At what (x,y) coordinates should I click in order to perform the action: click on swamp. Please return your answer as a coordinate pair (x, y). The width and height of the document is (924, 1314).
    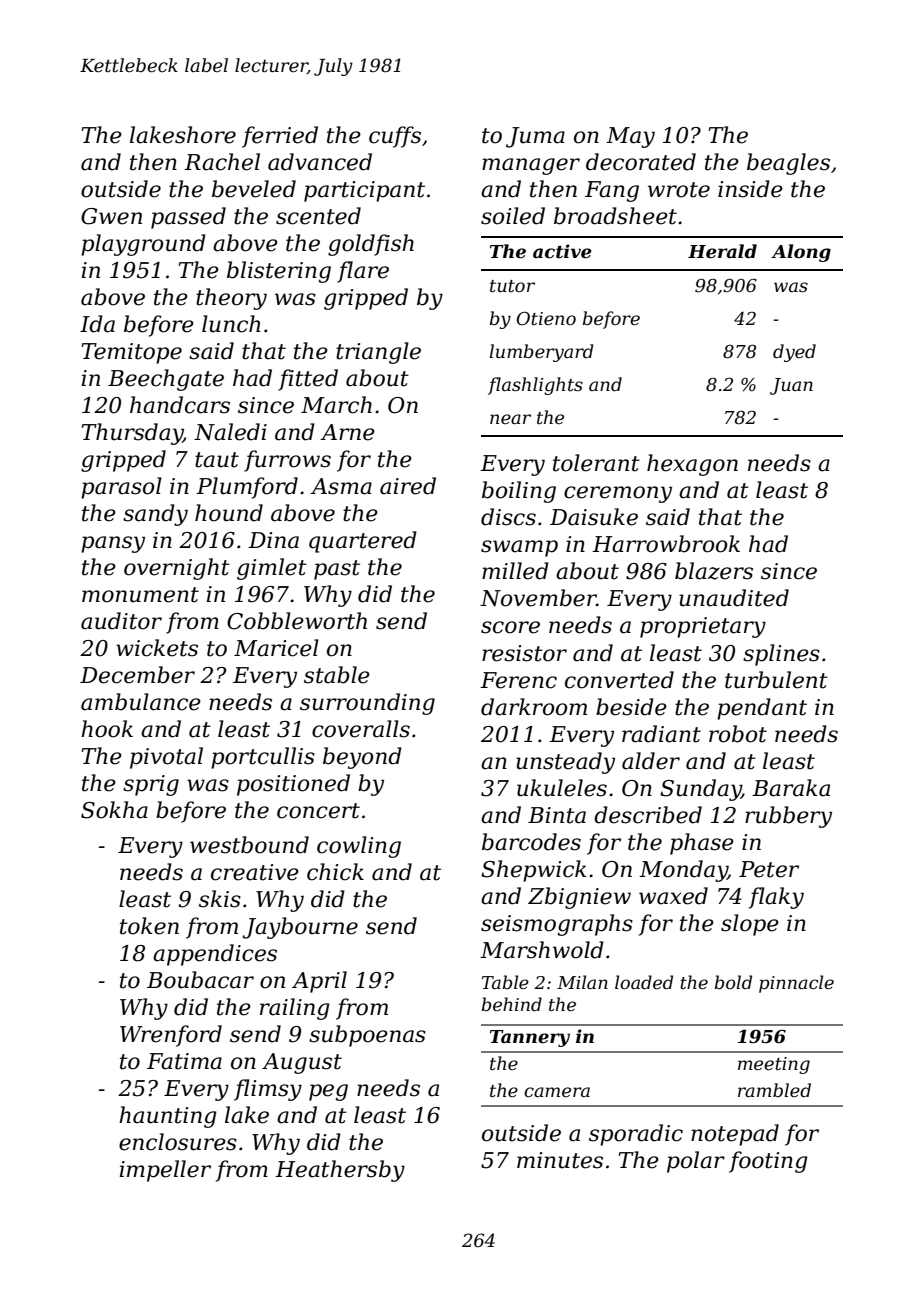
    Looking at the image, I should click on (519, 548).
